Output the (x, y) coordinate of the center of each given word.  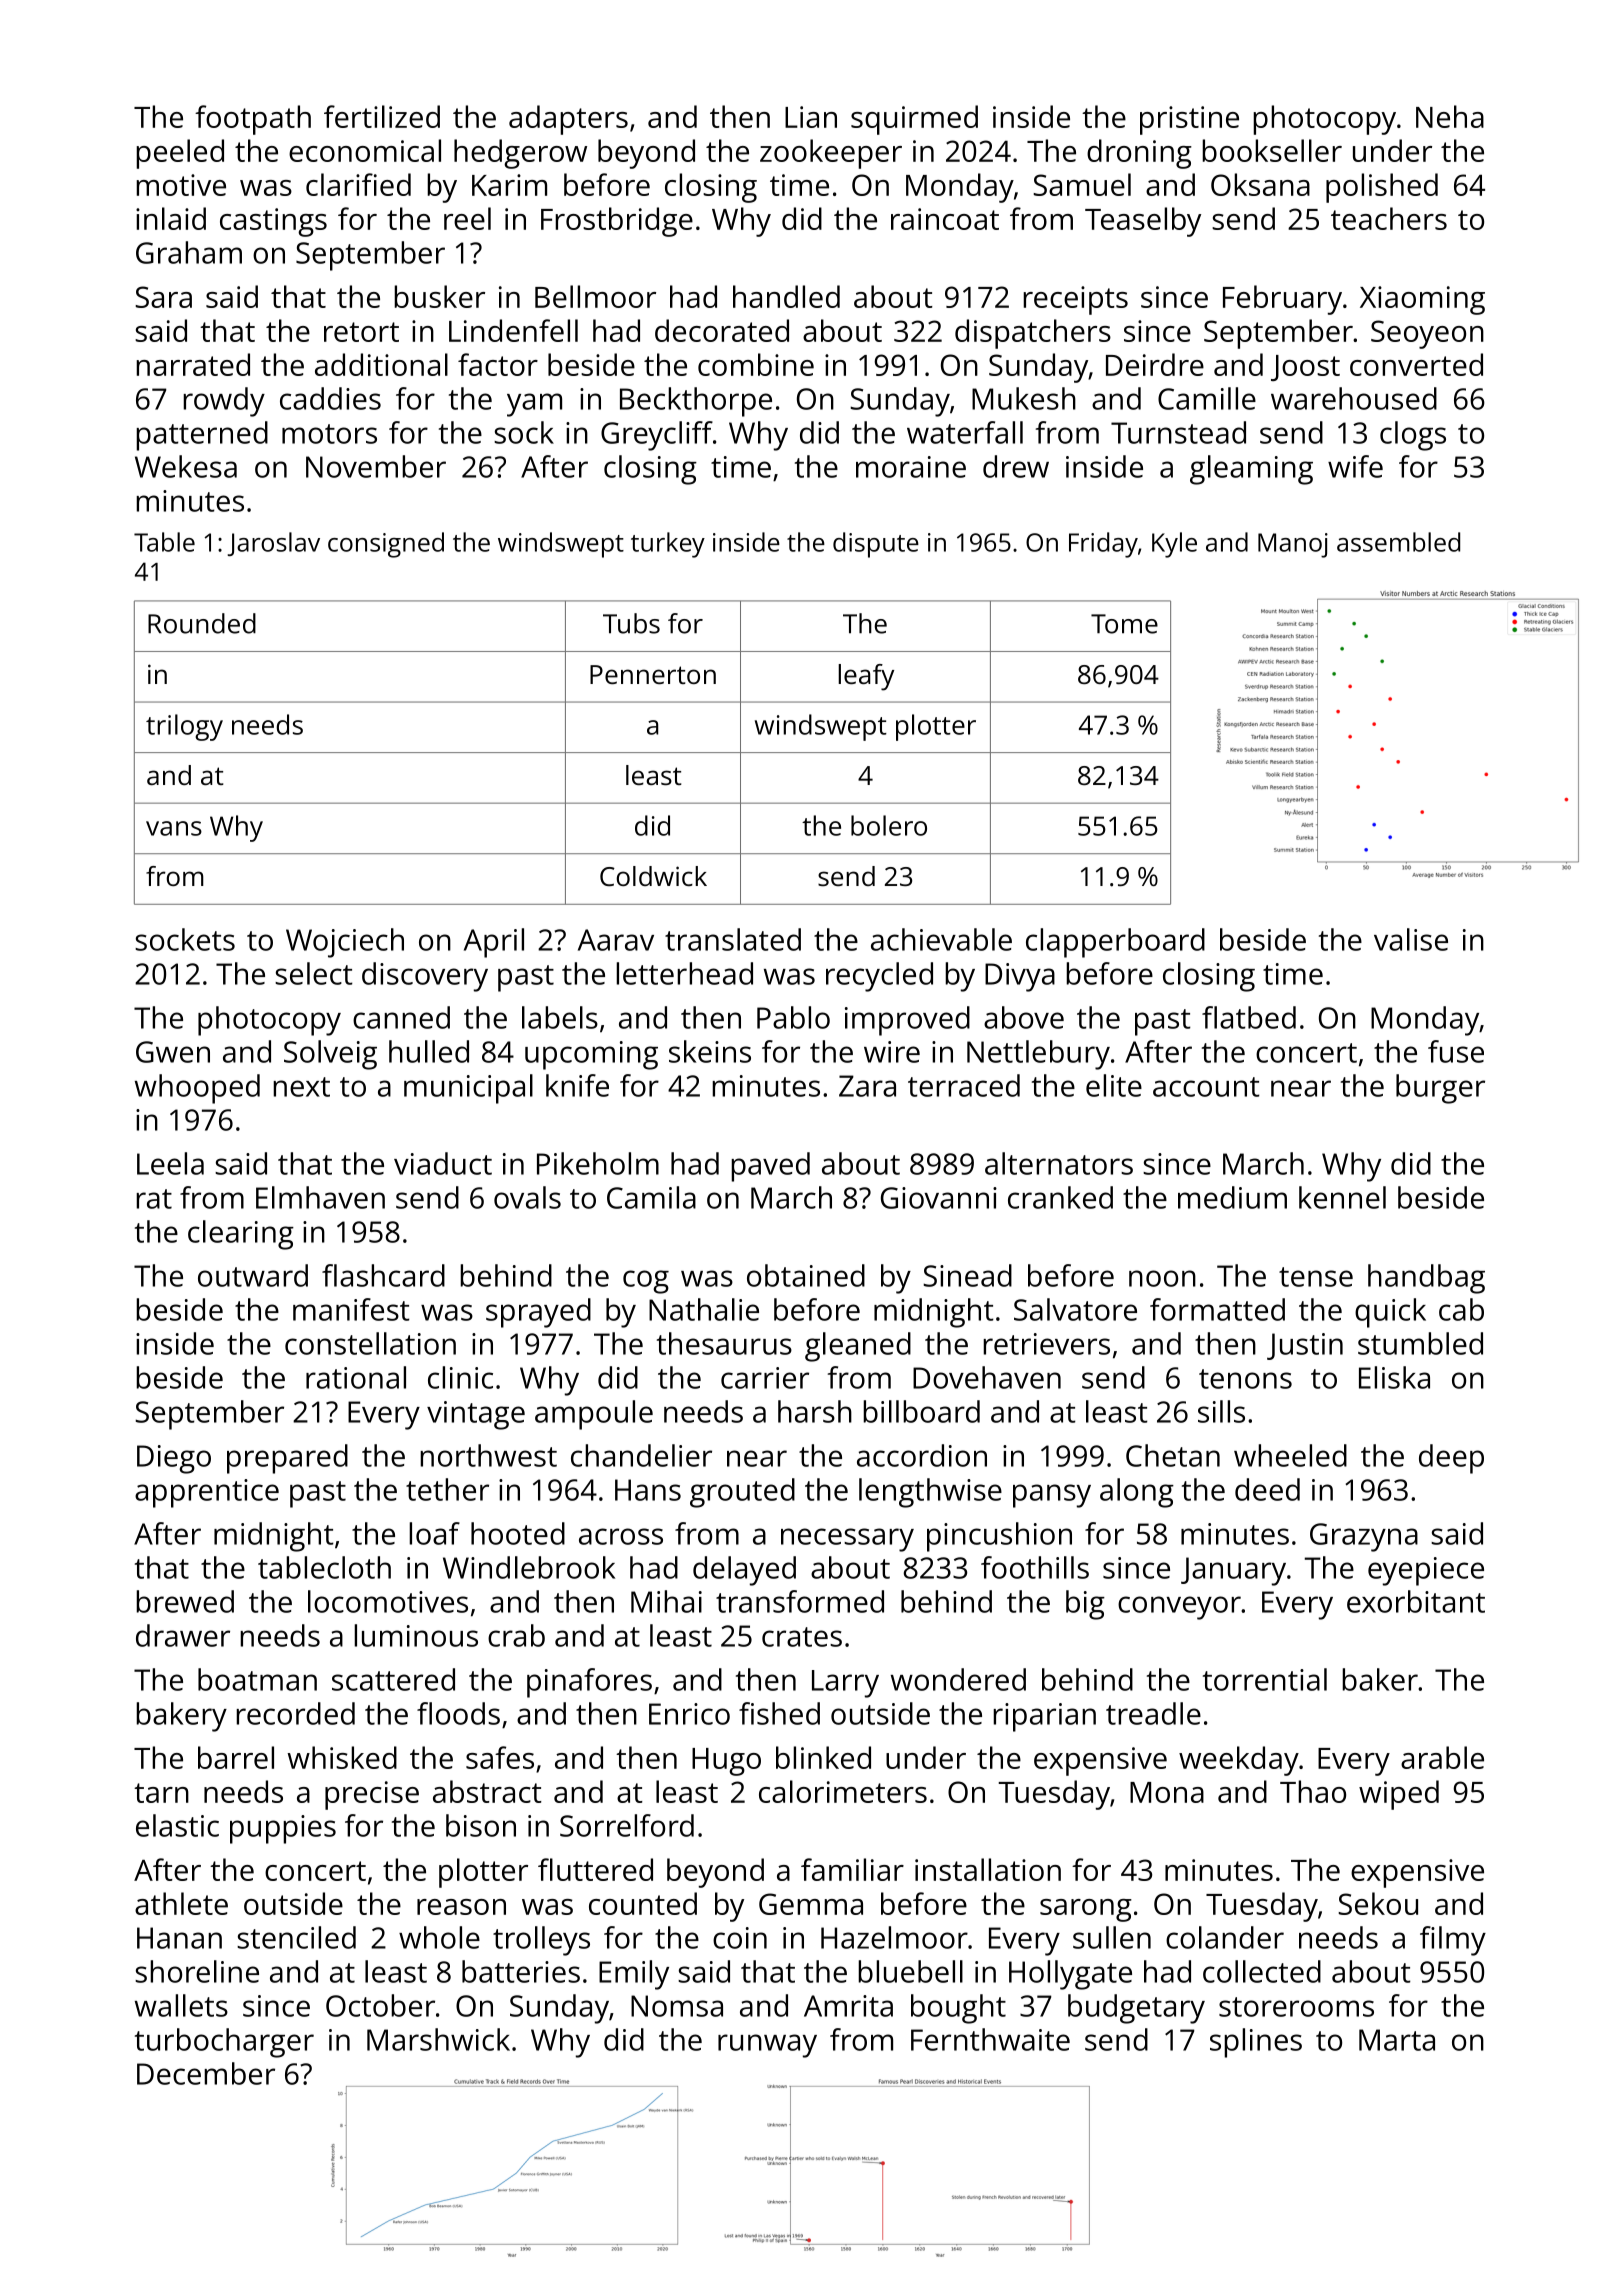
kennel (1342, 1197)
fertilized (382, 116)
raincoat (945, 219)
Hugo (726, 1762)
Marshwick (438, 2039)
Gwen (173, 1052)
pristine (1189, 120)
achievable (941, 939)
